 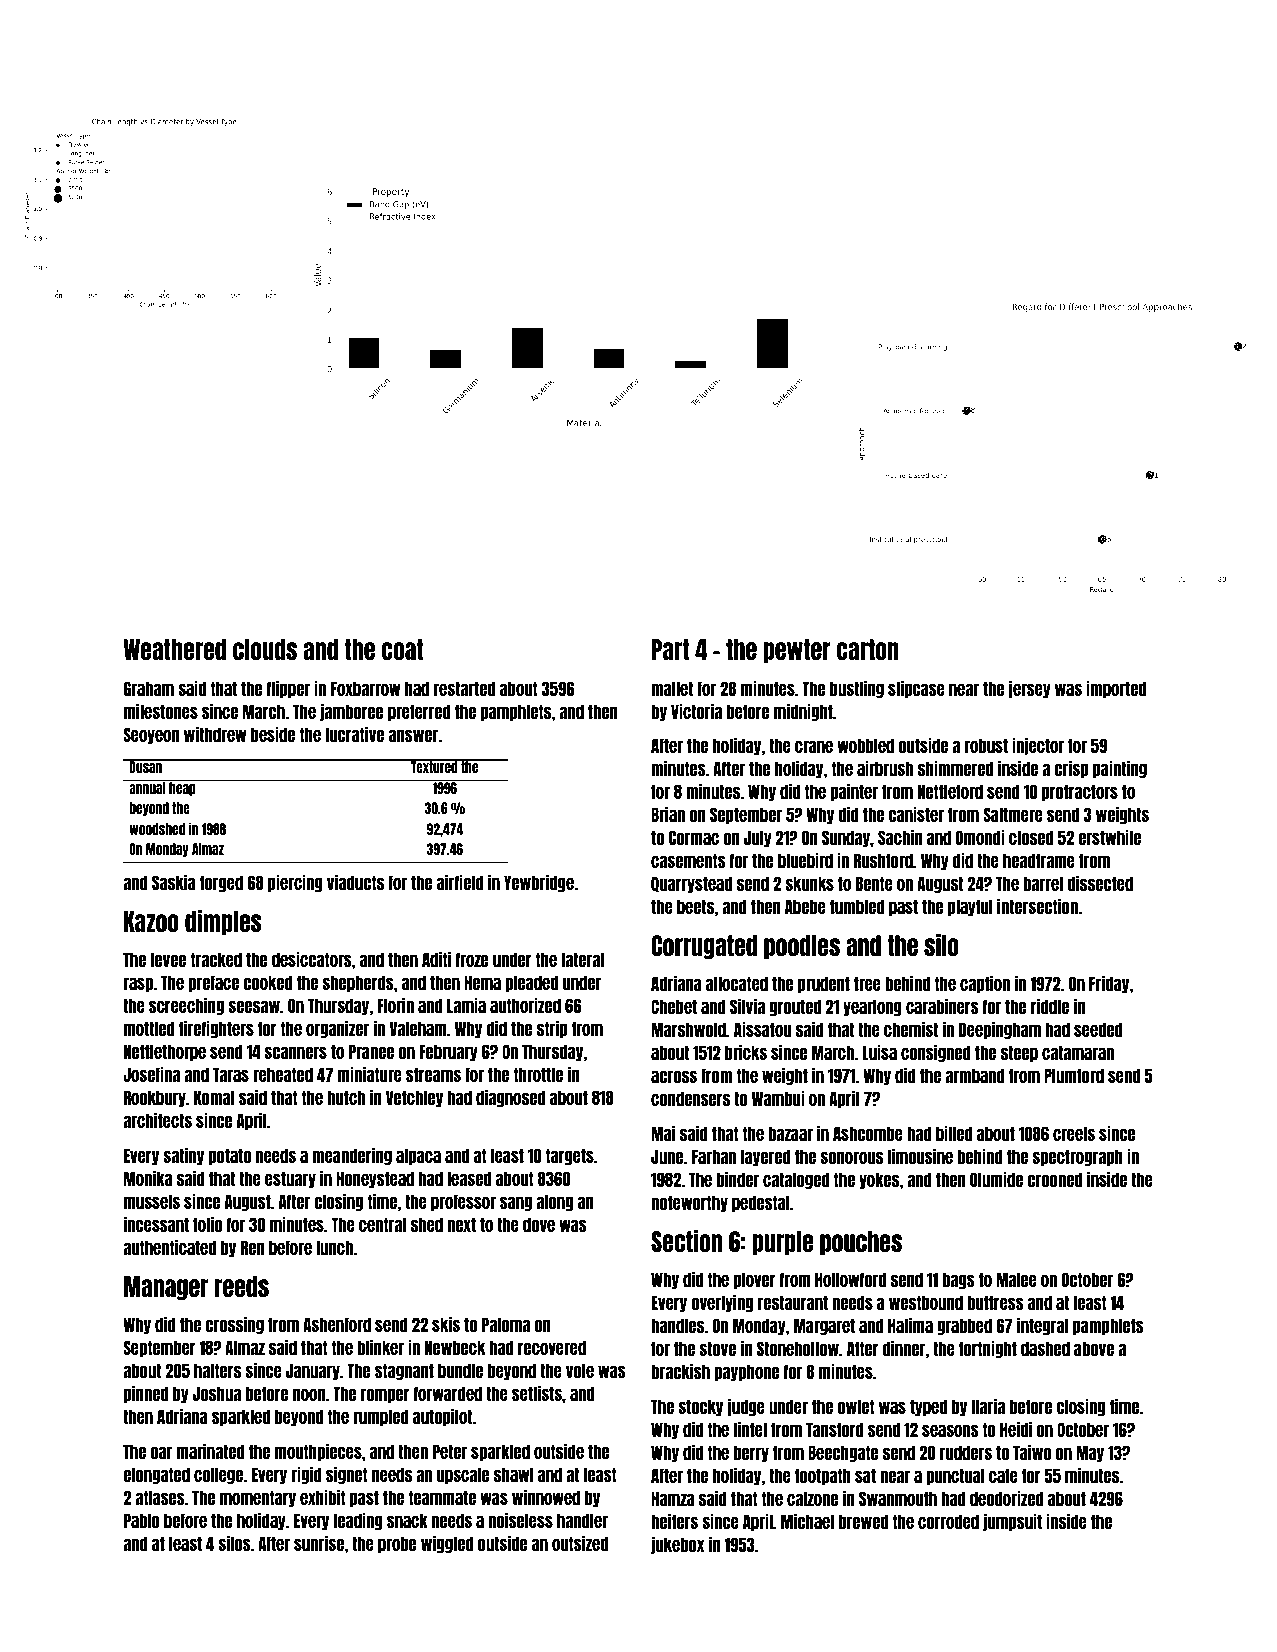 What do you see at coordinates (854, 792) in the image?
I see `painter` at bounding box center [854, 792].
